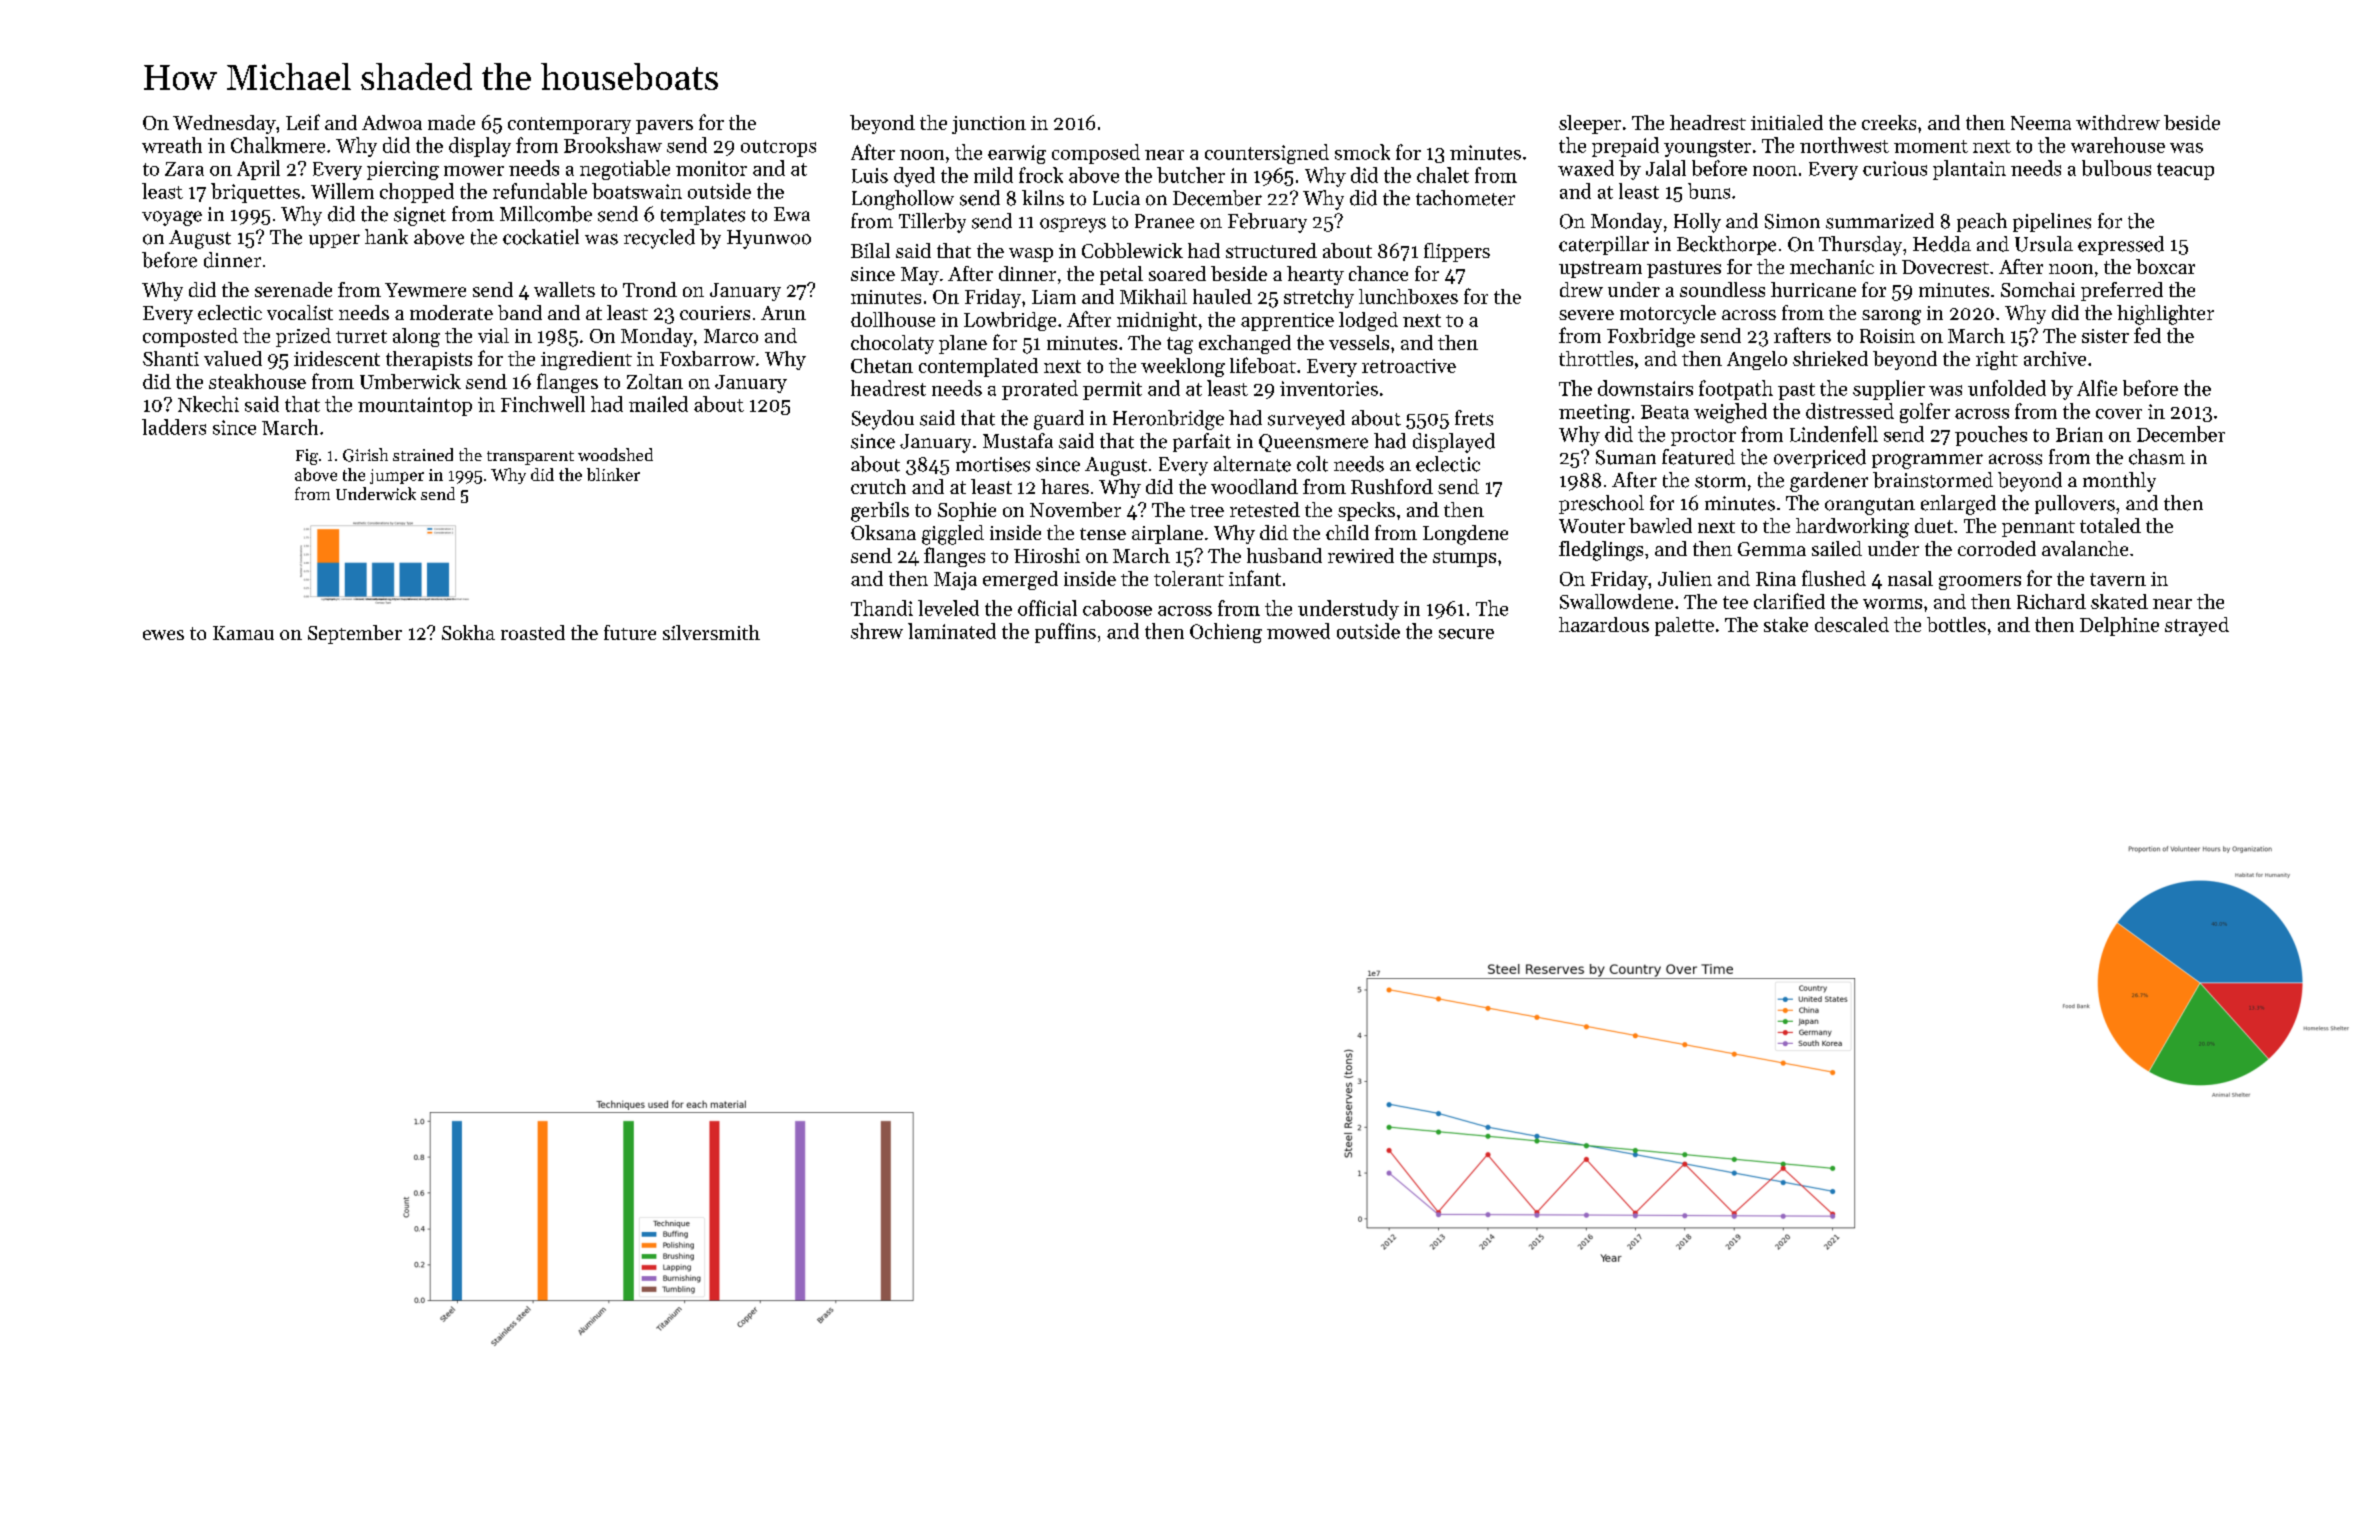 Image resolution: width=2380 pixels, height=1540 pixels. Describe the element at coordinates (658, 404) in the screenshot. I see `mailed` at that location.
